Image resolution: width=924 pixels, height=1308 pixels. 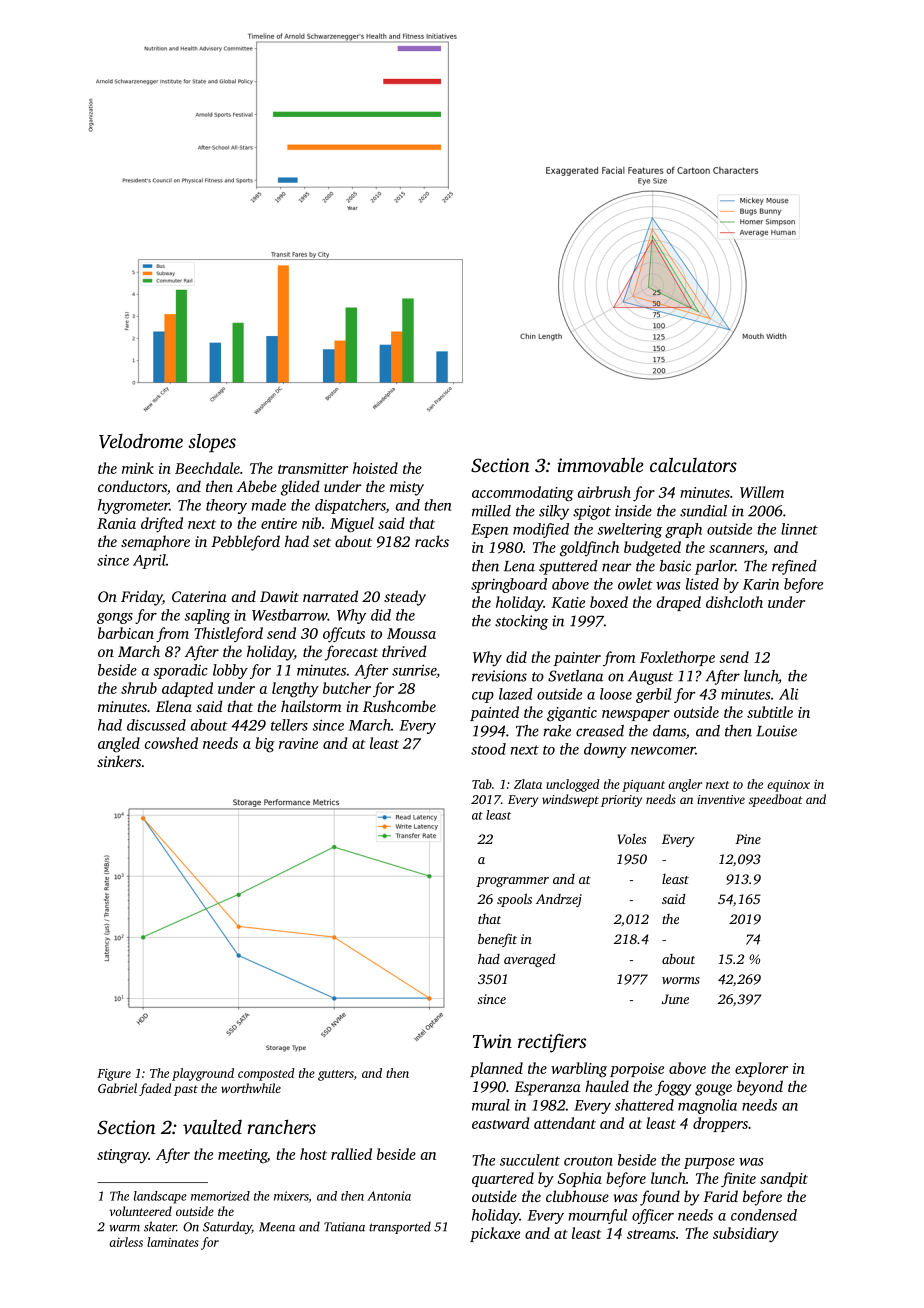 I want to click on Figure, so click(x=114, y=1075).
